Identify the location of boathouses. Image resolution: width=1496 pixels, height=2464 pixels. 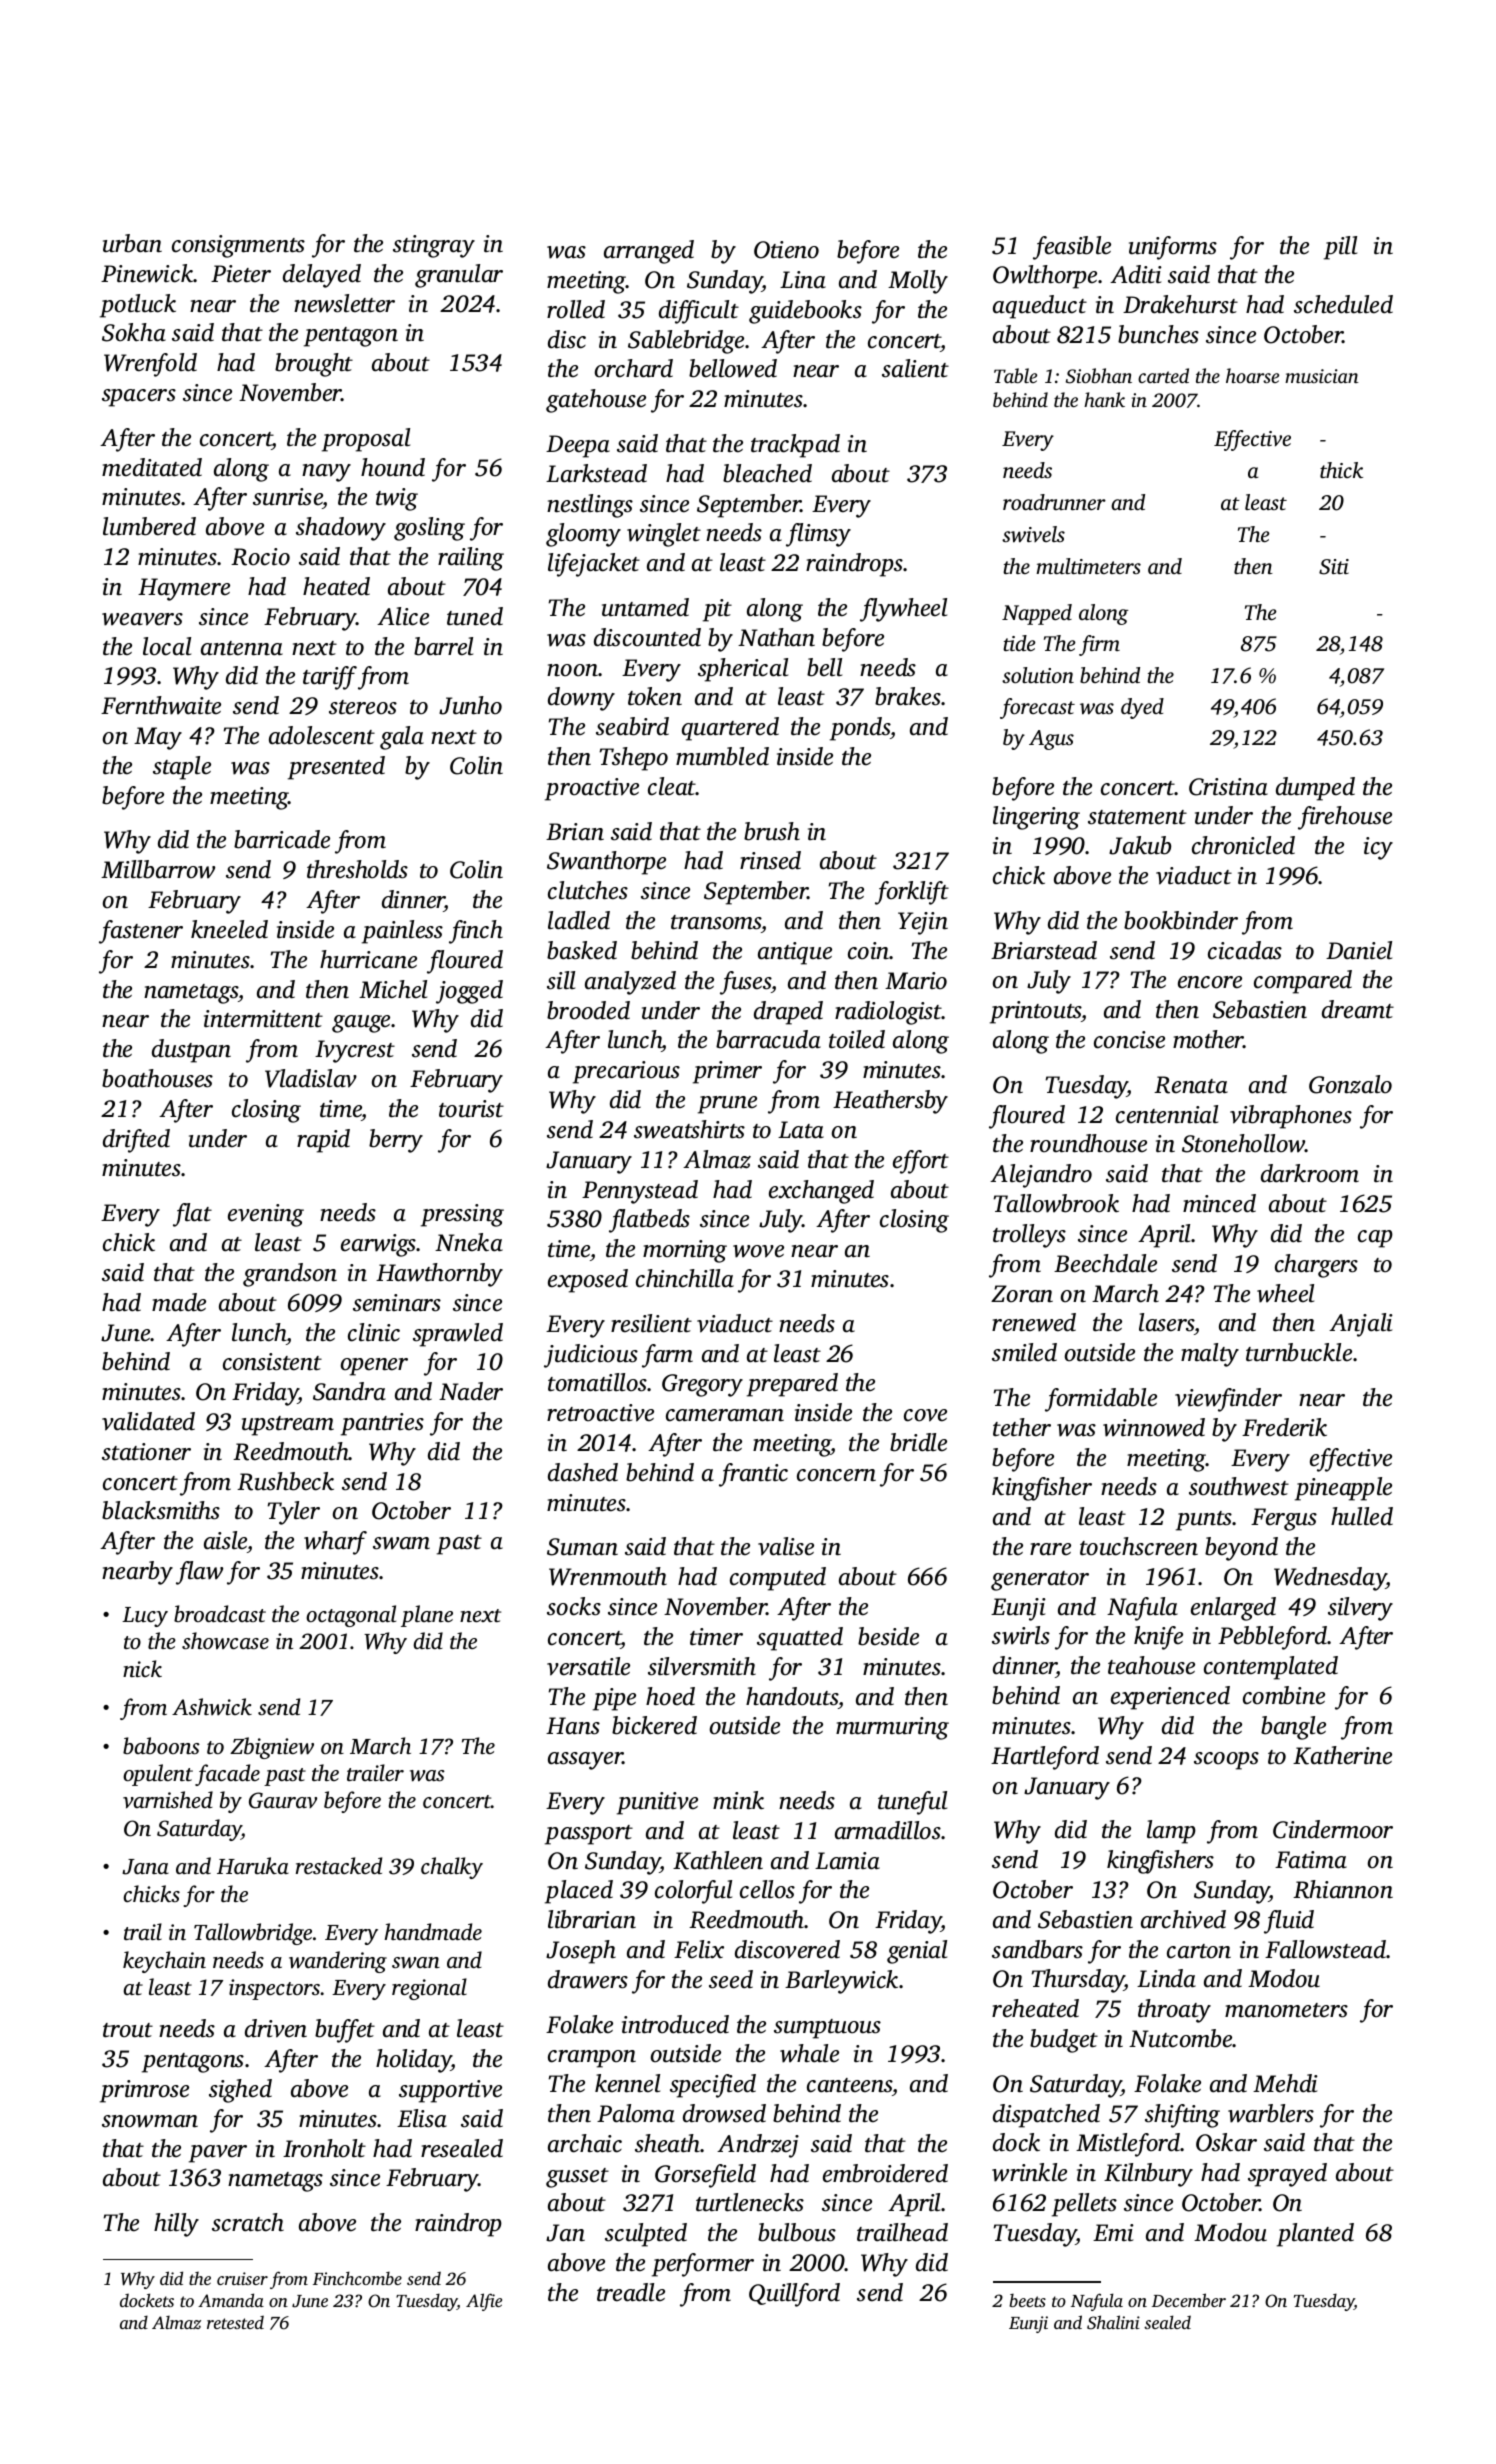
(157, 1078).
